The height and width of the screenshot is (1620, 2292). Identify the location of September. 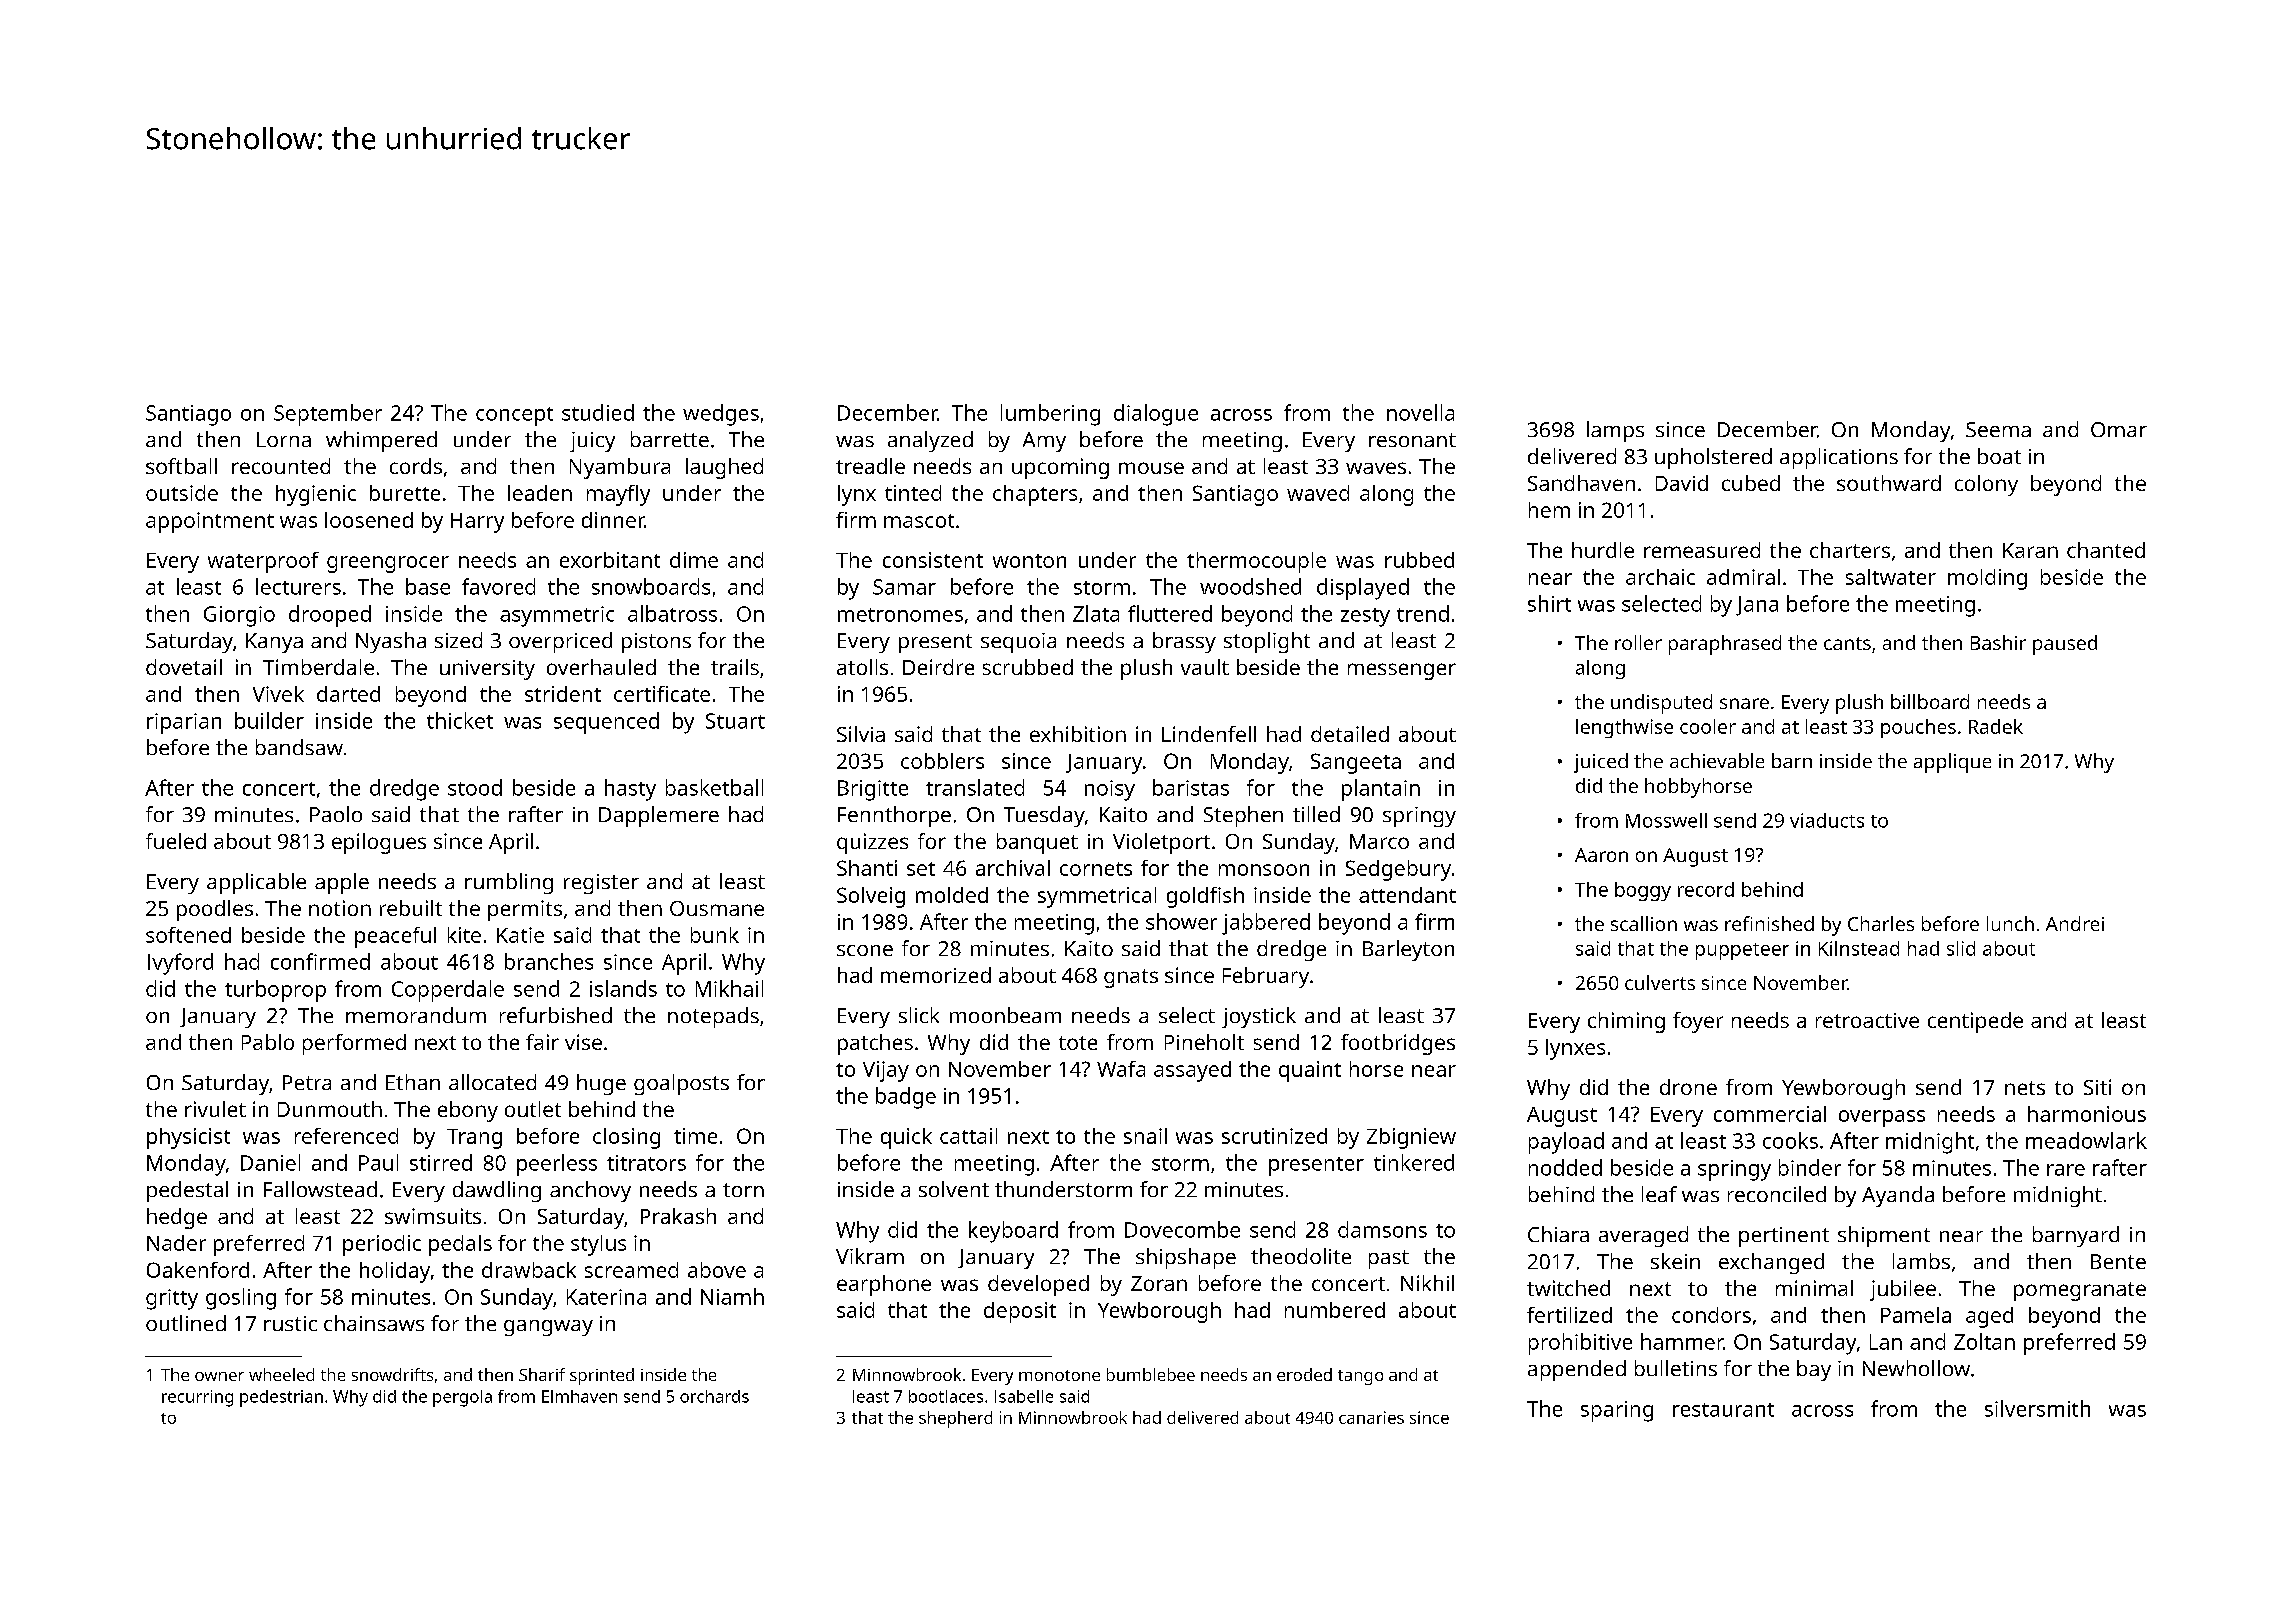
(328, 415).
